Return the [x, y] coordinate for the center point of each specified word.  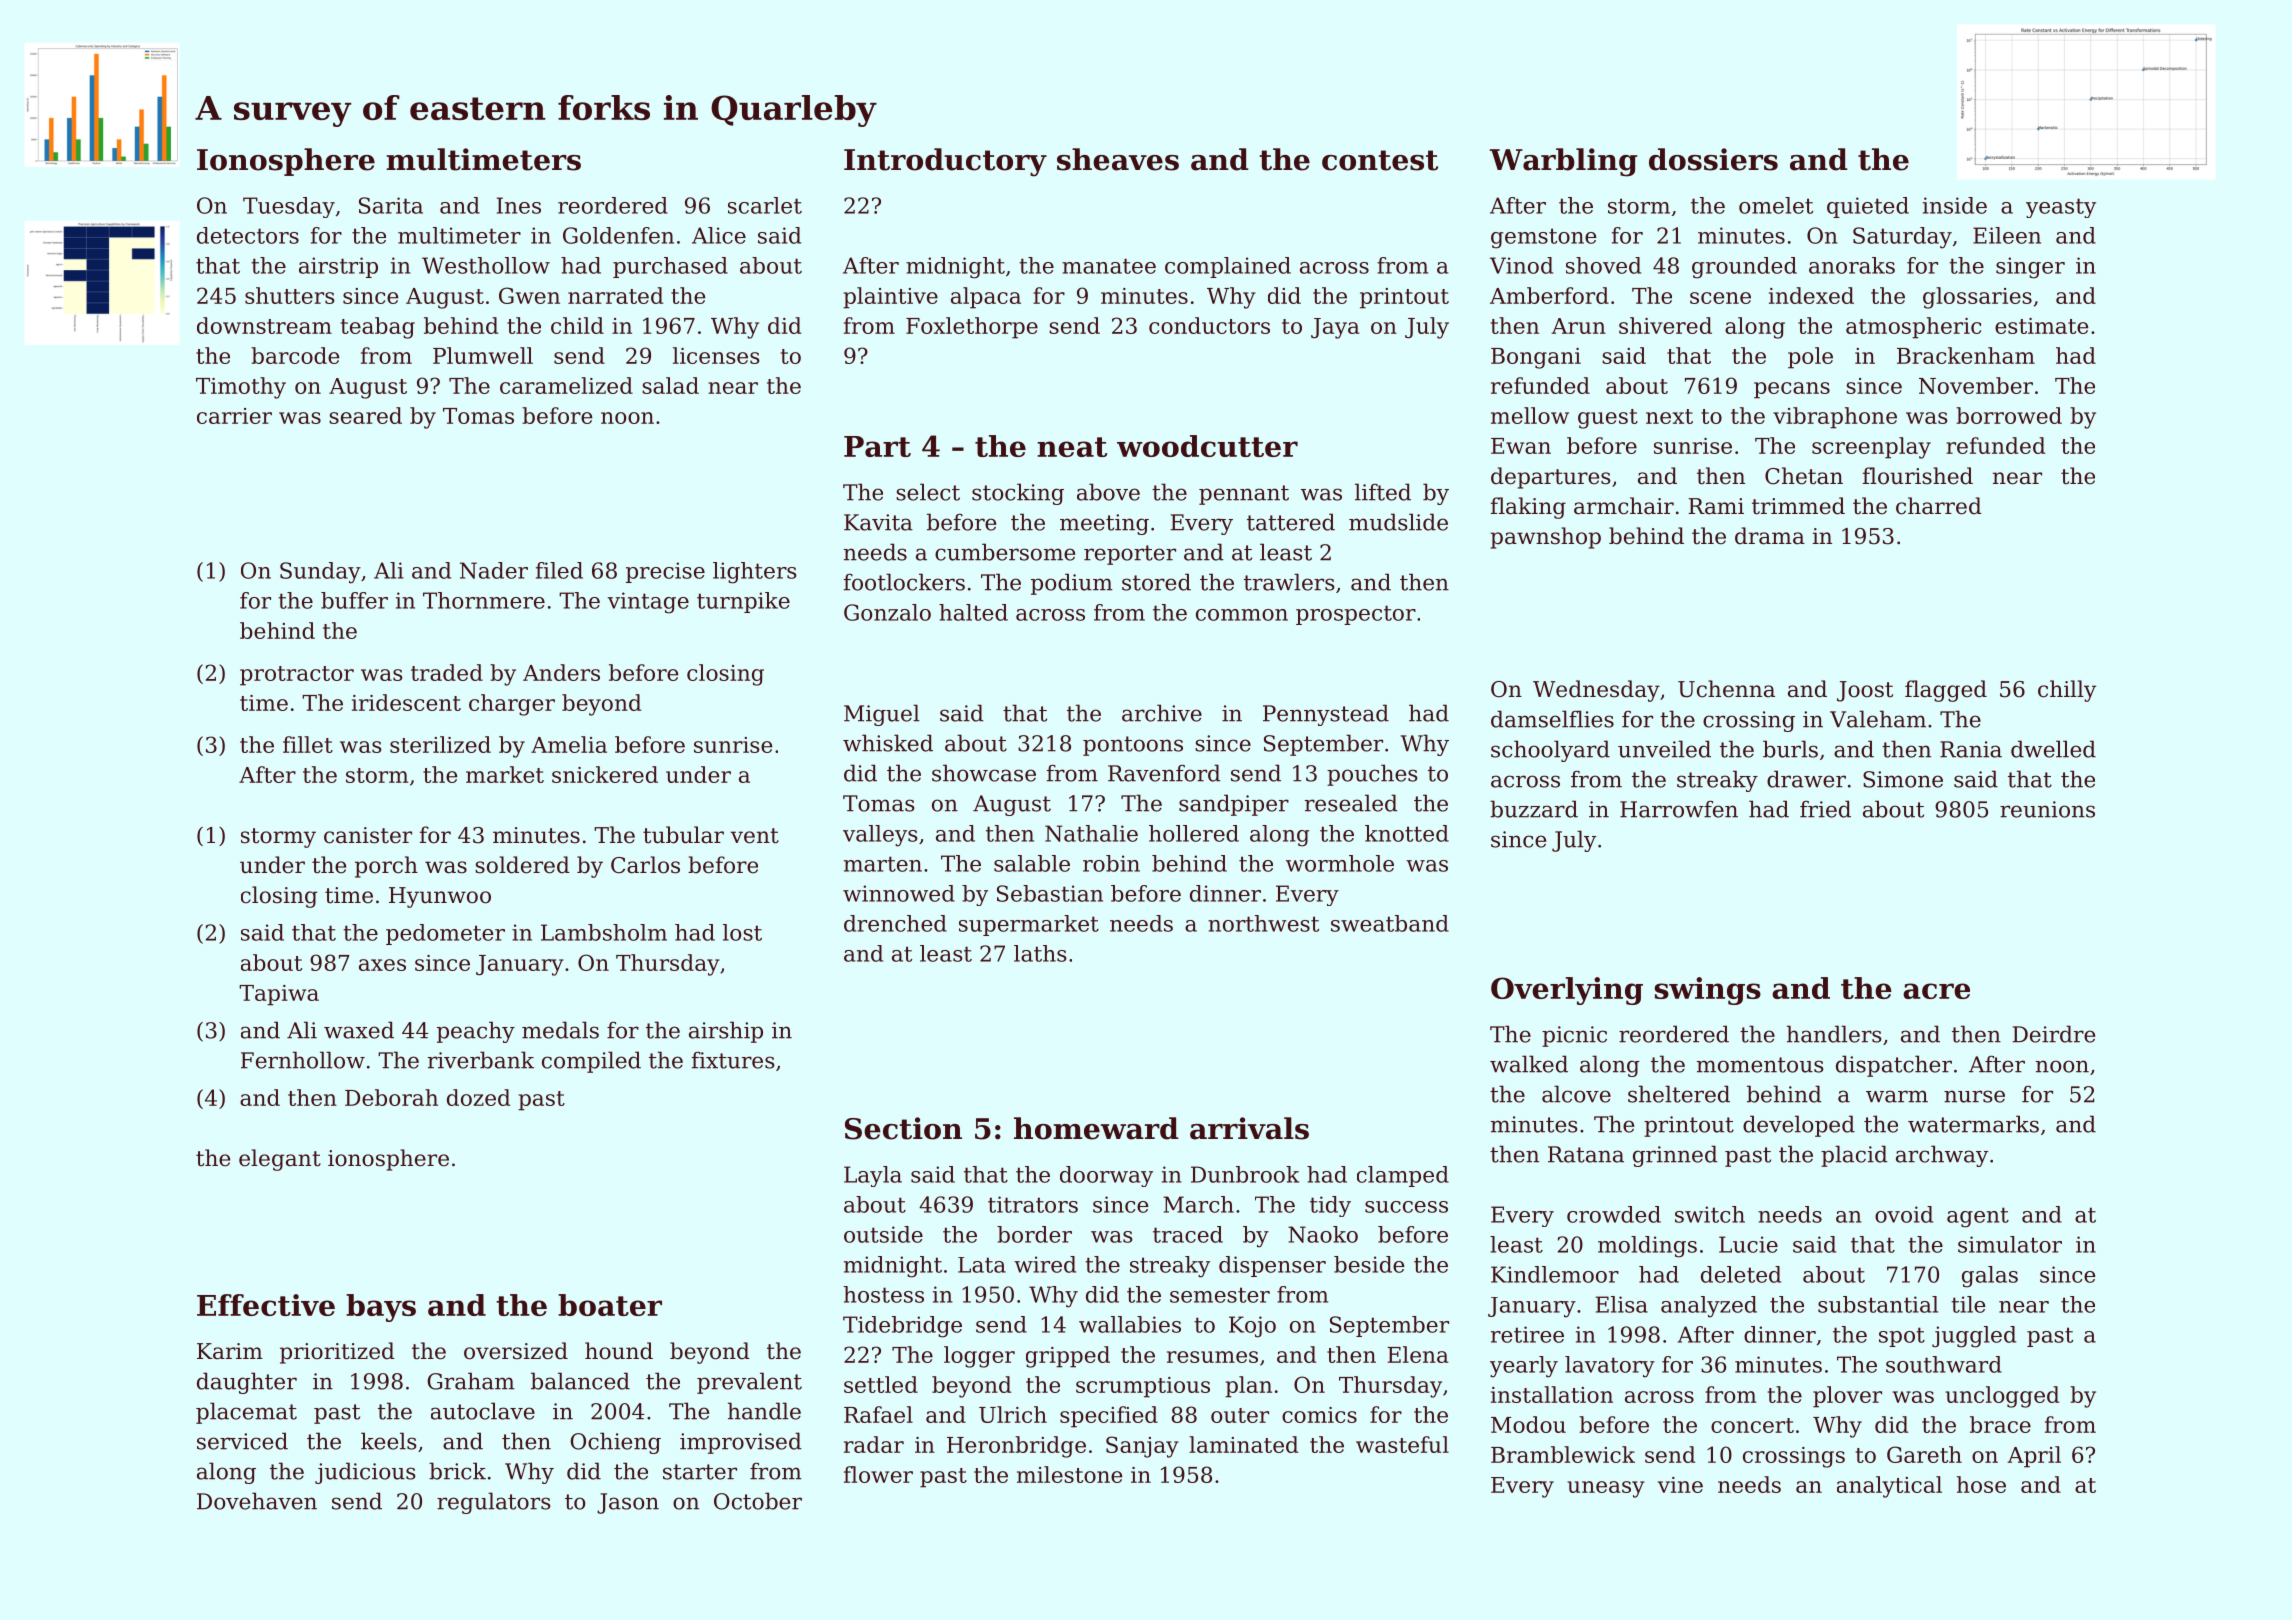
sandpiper [1234, 805]
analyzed [1709, 1307]
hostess [884, 1294]
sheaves [1118, 159]
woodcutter [1207, 446]
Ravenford [1164, 773]
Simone [1903, 779]
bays [381, 1308]
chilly [2067, 691]
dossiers [1713, 159]
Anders [561, 672]
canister [368, 835]
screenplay [1871, 448]
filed [559, 570]
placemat [246, 1413]
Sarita [391, 205]
